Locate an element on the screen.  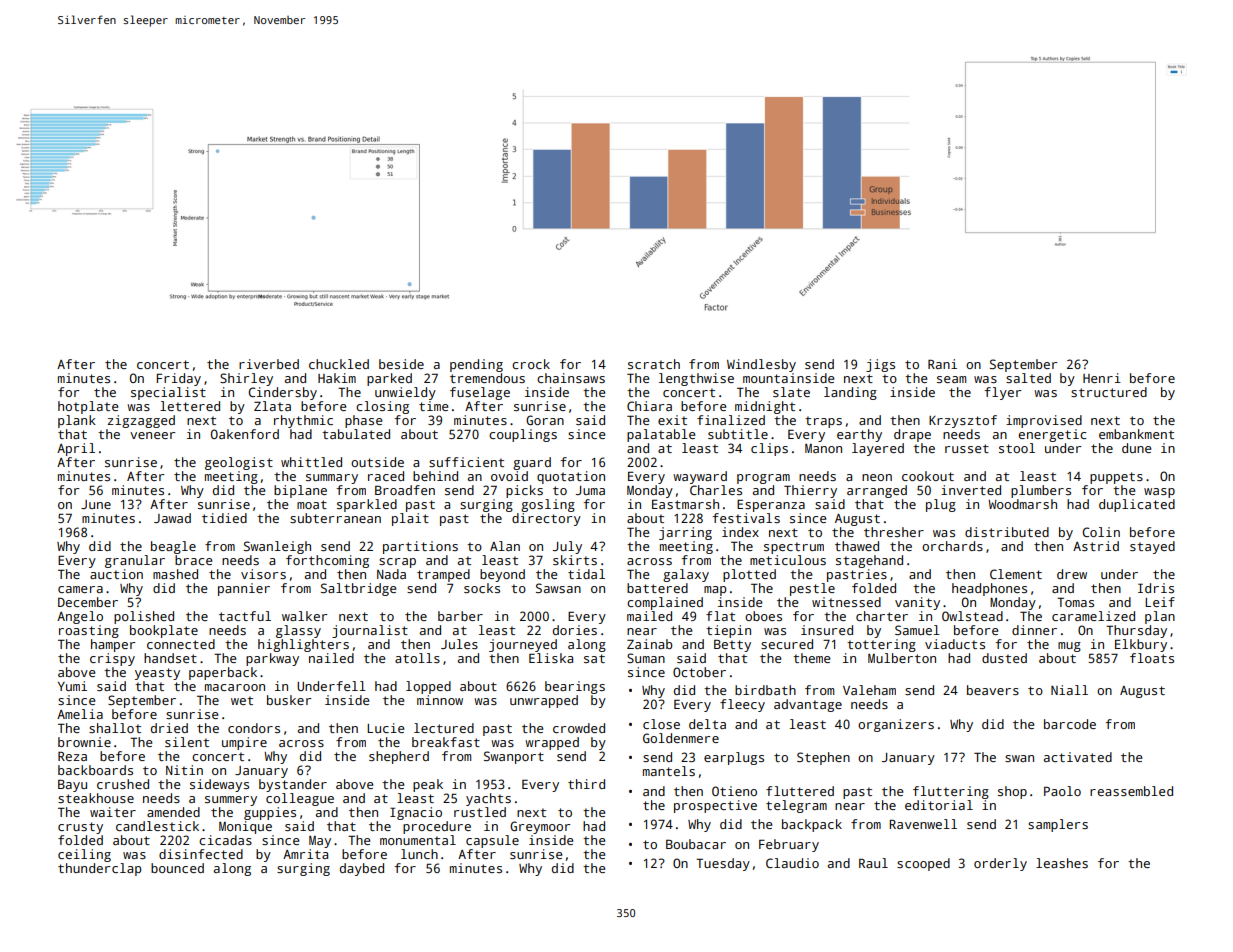
Owlstead is located at coordinates (972, 616).
